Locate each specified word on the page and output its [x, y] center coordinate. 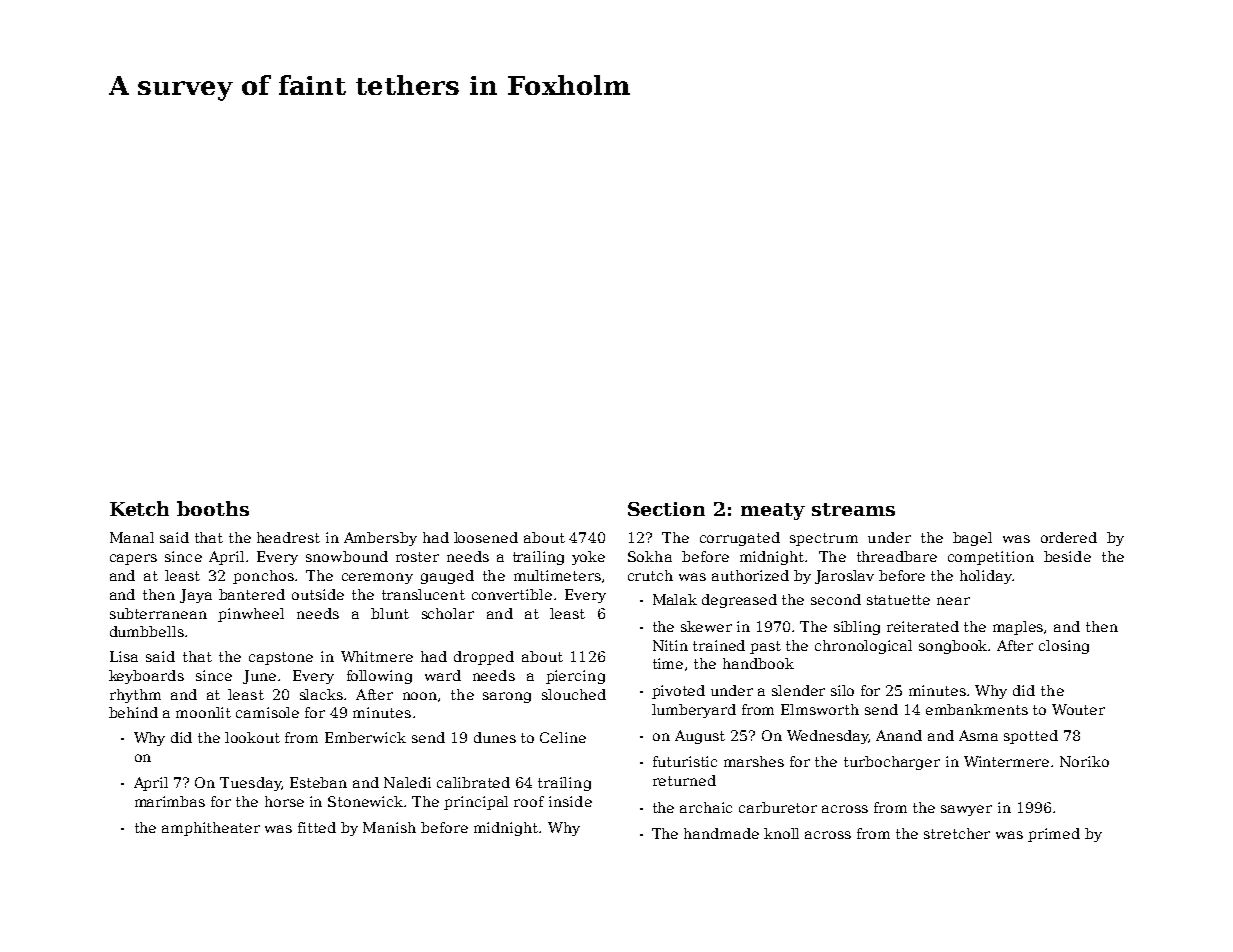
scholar [448, 613]
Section [666, 509]
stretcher [957, 833]
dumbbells [147, 631]
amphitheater [211, 829]
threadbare [897, 556]
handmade [721, 833]
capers [133, 559]
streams [853, 509]
